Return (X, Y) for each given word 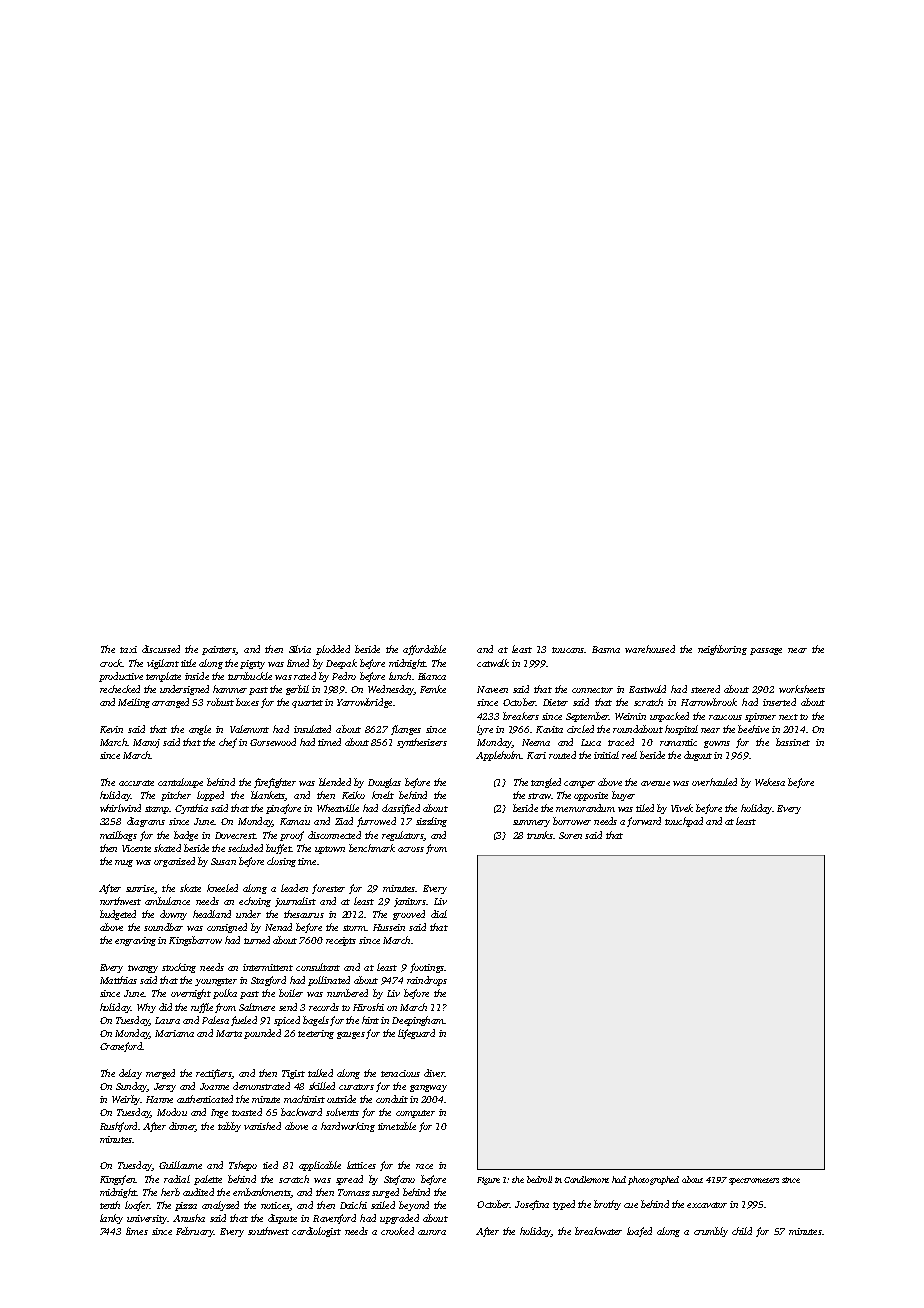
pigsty (252, 664)
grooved (409, 915)
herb (170, 1192)
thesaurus (304, 914)
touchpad (684, 822)
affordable (424, 650)
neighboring (722, 650)
